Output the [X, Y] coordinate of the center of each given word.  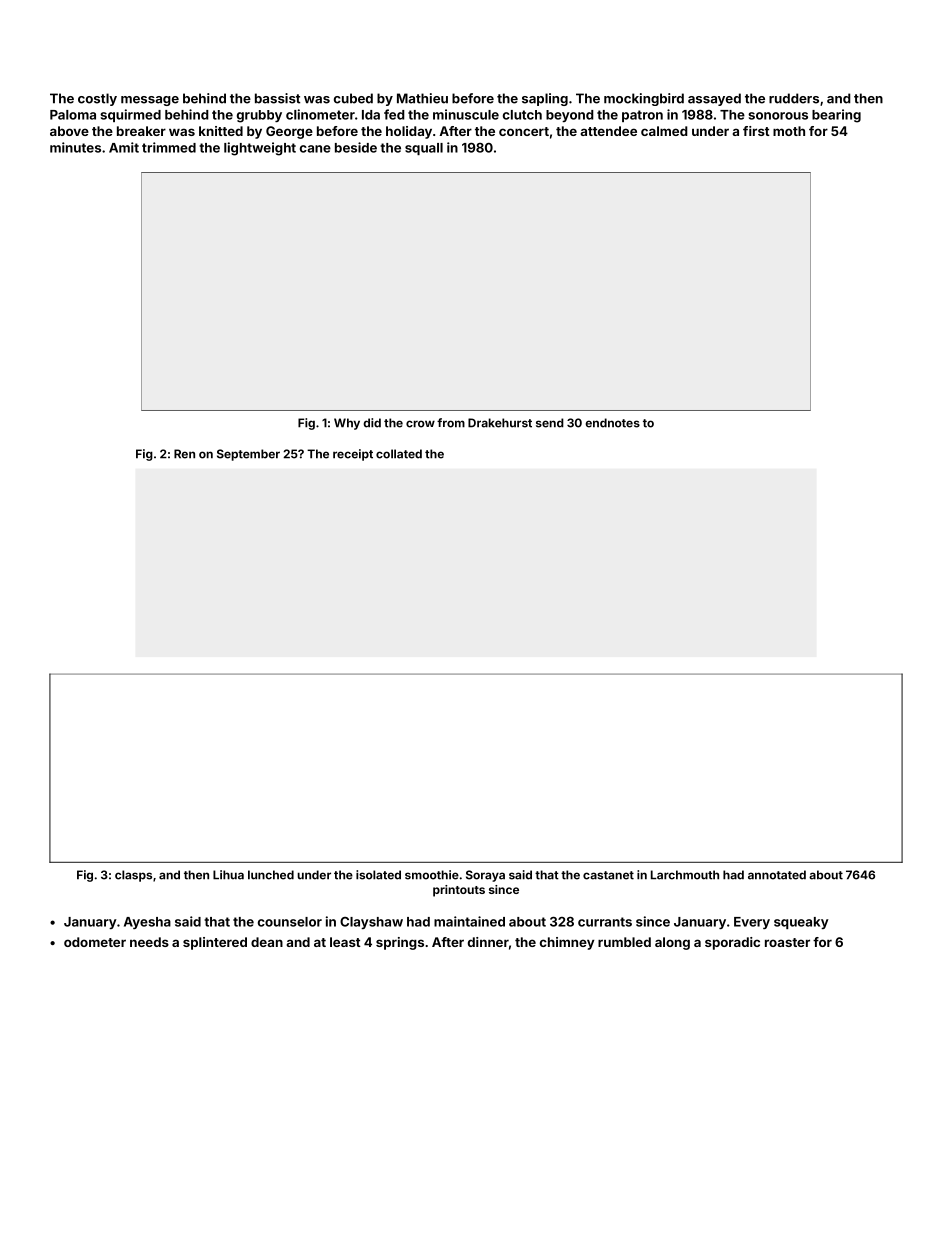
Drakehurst [500, 423]
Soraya [485, 876]
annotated [777, 875]
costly [97, 99]
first [756, 131]
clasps [133, 876]
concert [524, 131]
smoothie [432, 875]
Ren [184, 454]
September [248, 455]
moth [789, 131]
